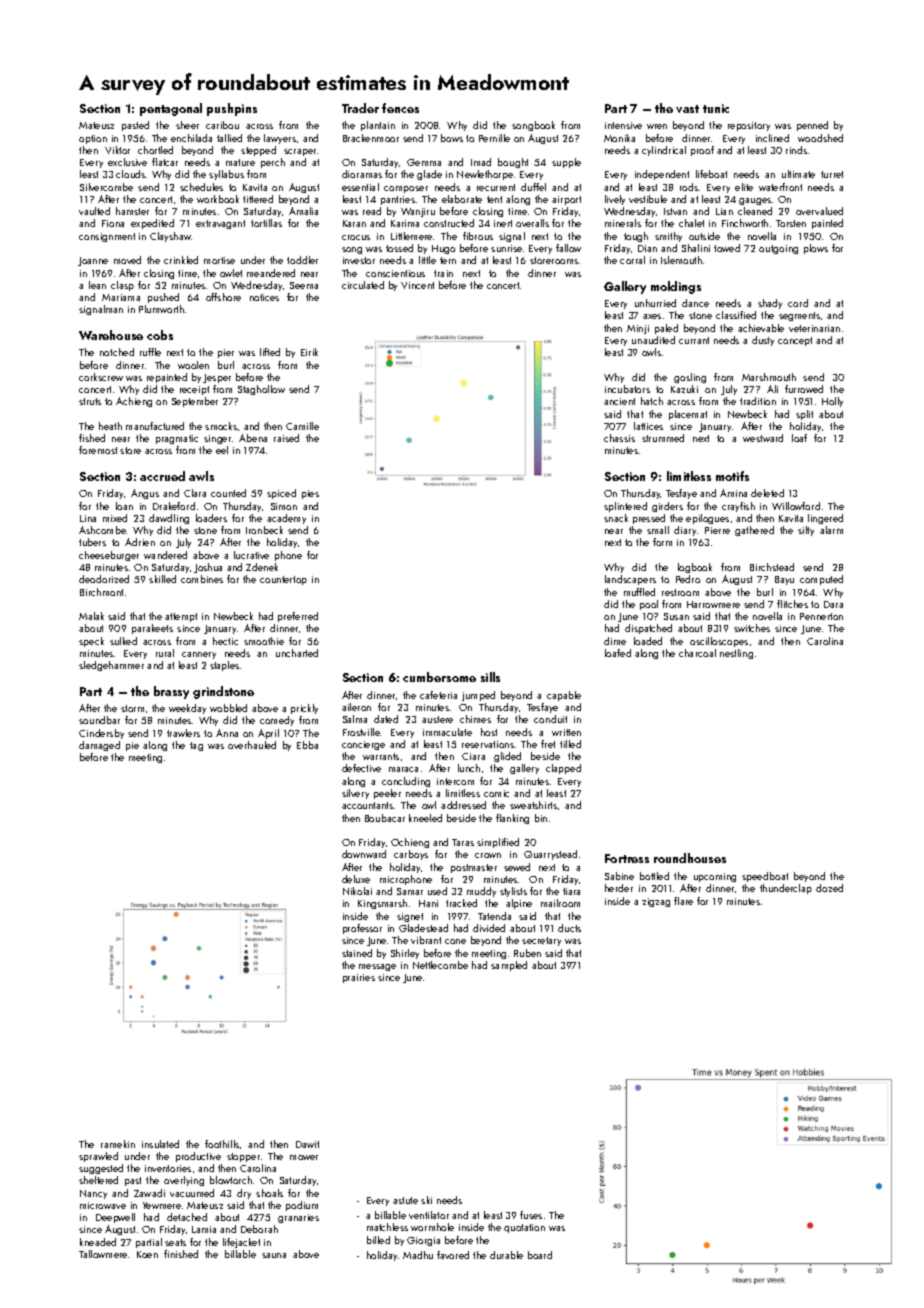 This screenshot has height=1308, width=924. I want to click on Camille, so click(302, 426).
